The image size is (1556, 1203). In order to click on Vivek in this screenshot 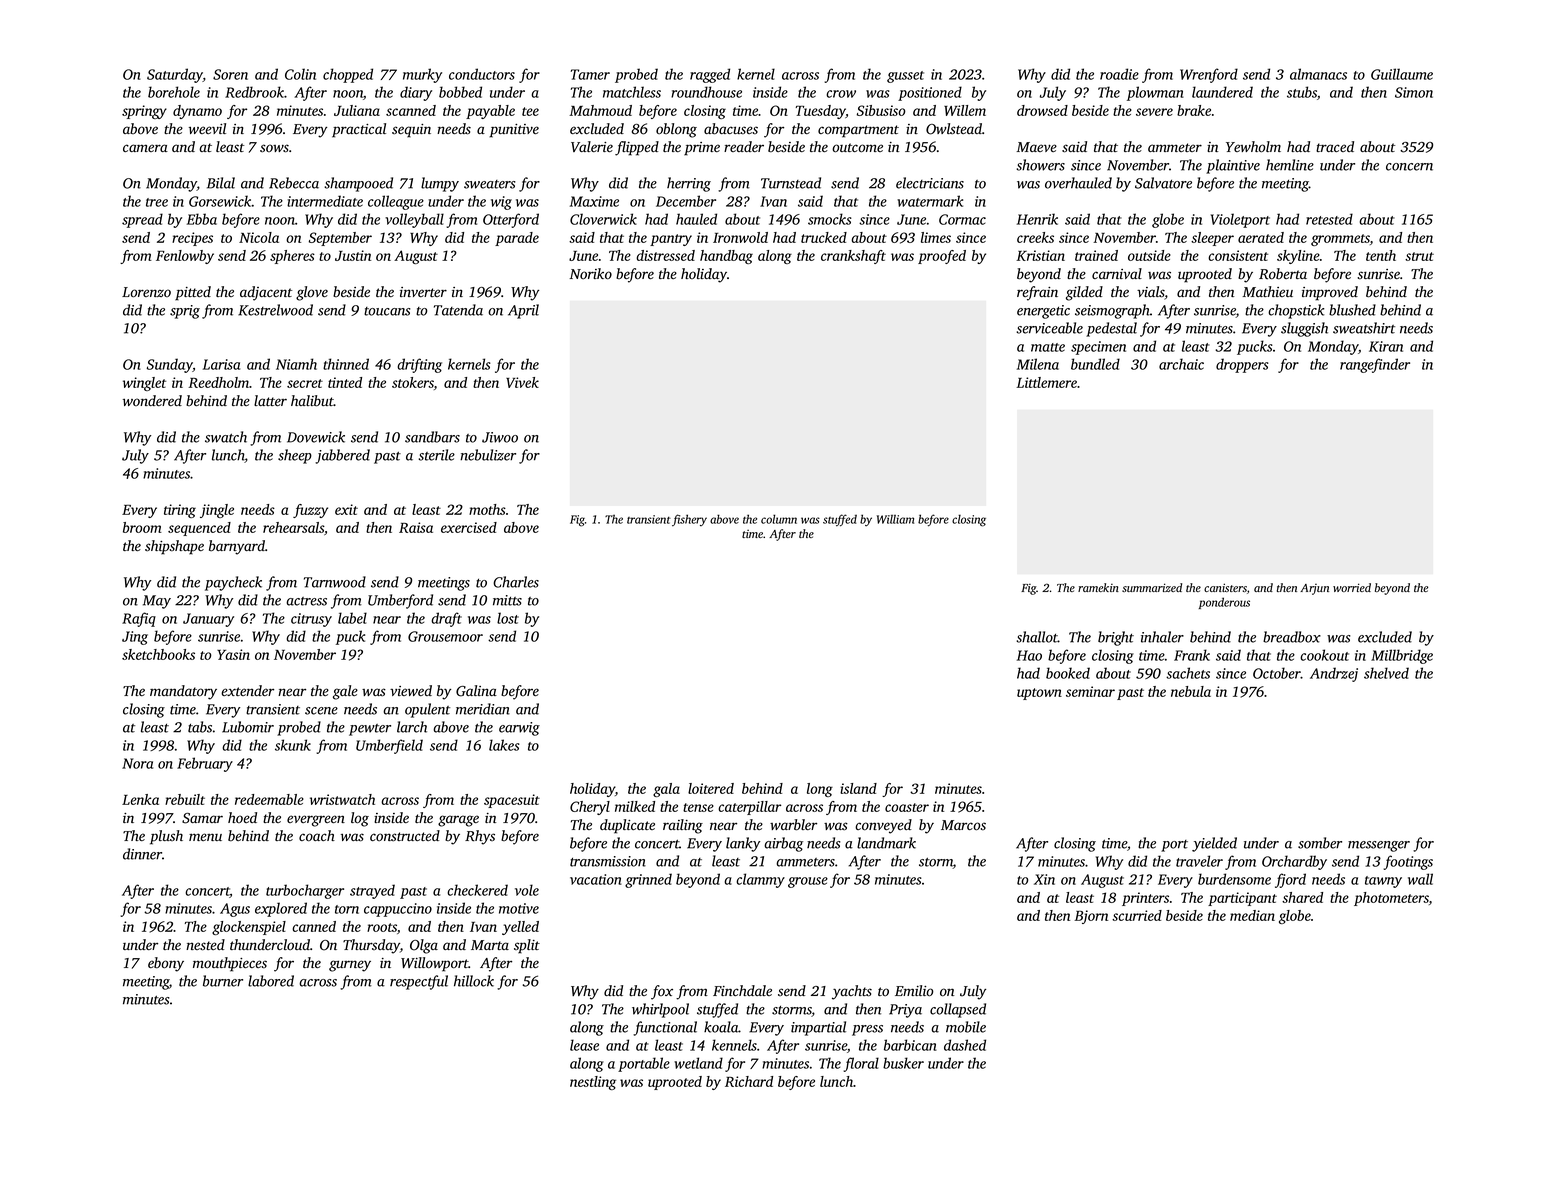, I will do `click(522, 382)`.
